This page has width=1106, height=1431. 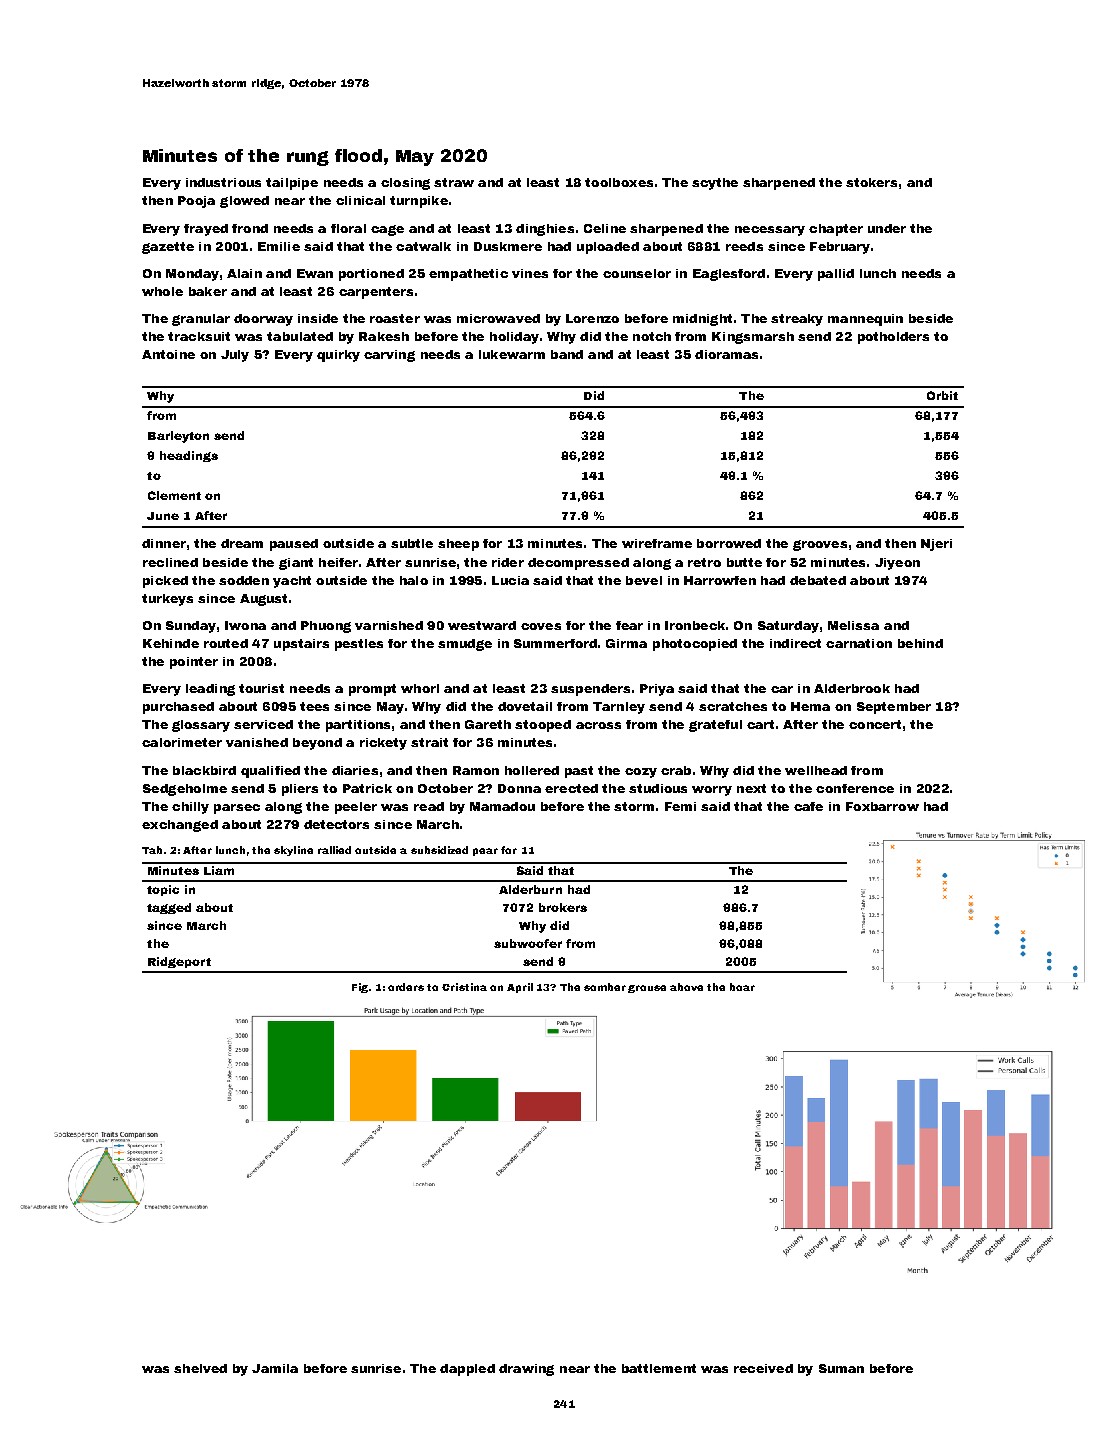 What do you see at coordinates (171, 643) in the page?
I see `Kehinde` at bounding box center [171, 643].
